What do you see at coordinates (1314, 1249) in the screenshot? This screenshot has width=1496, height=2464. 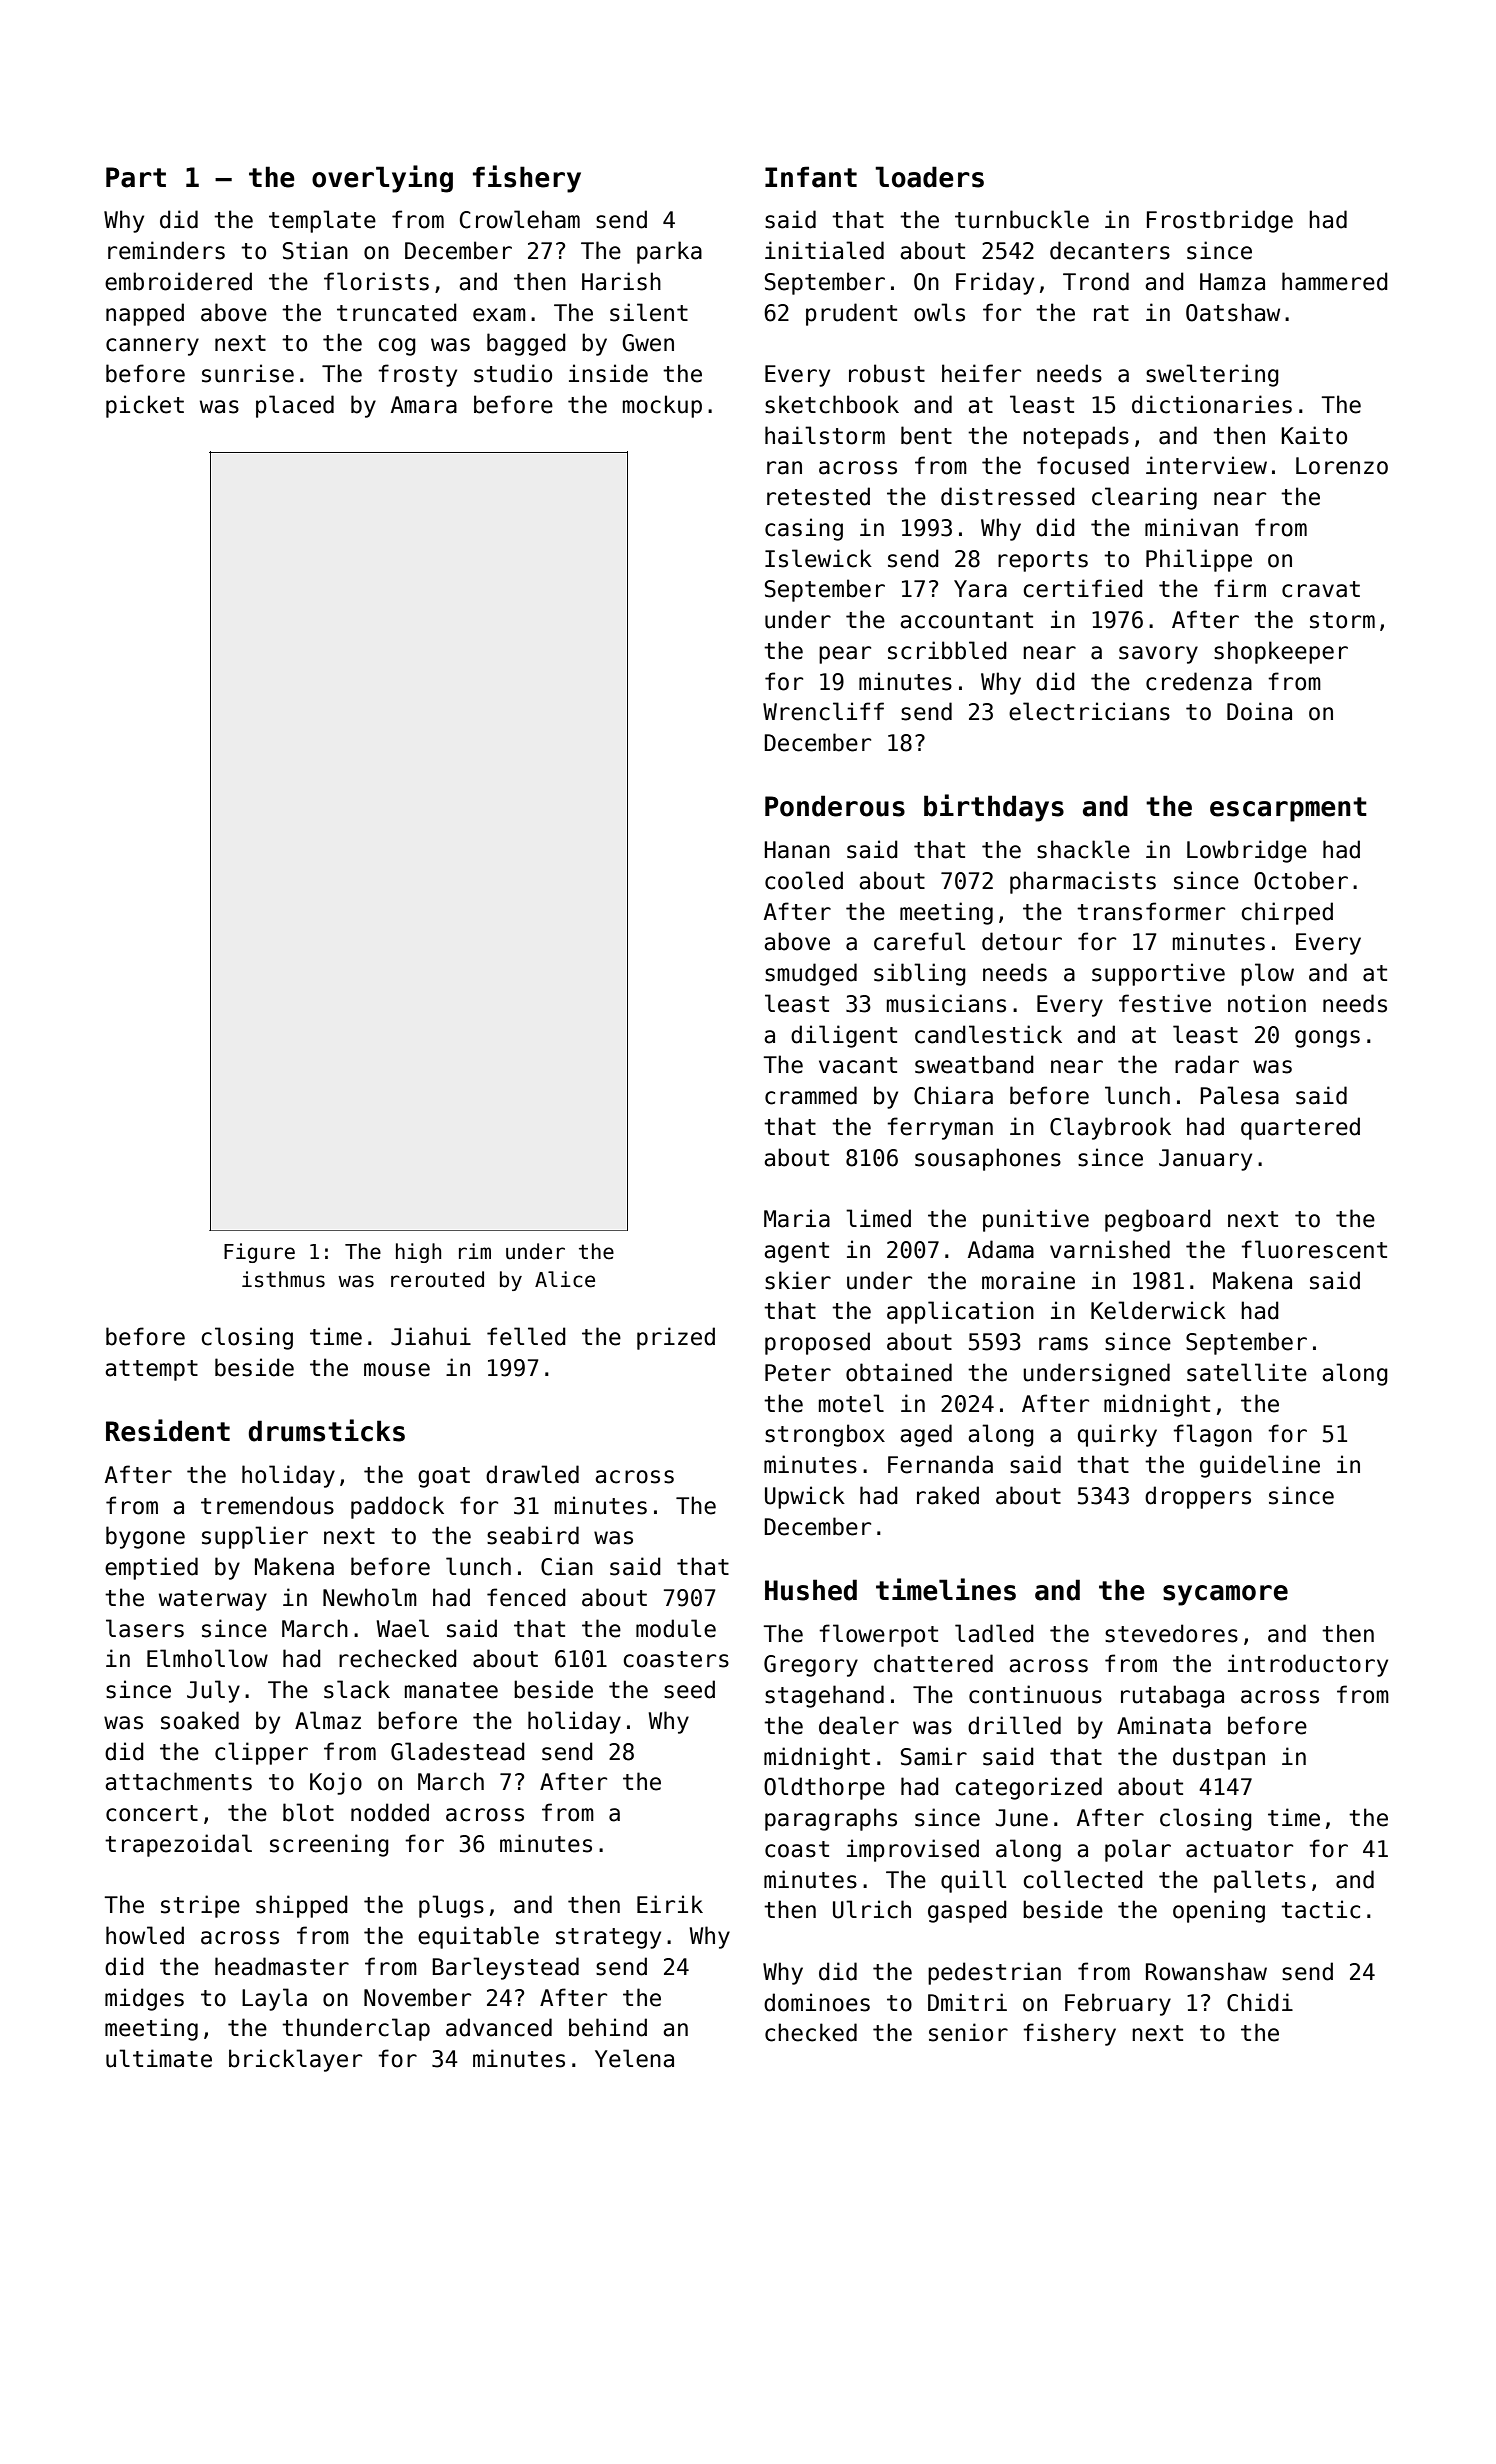 I see `fluorescent` at bounding box center [1314, 1249].
